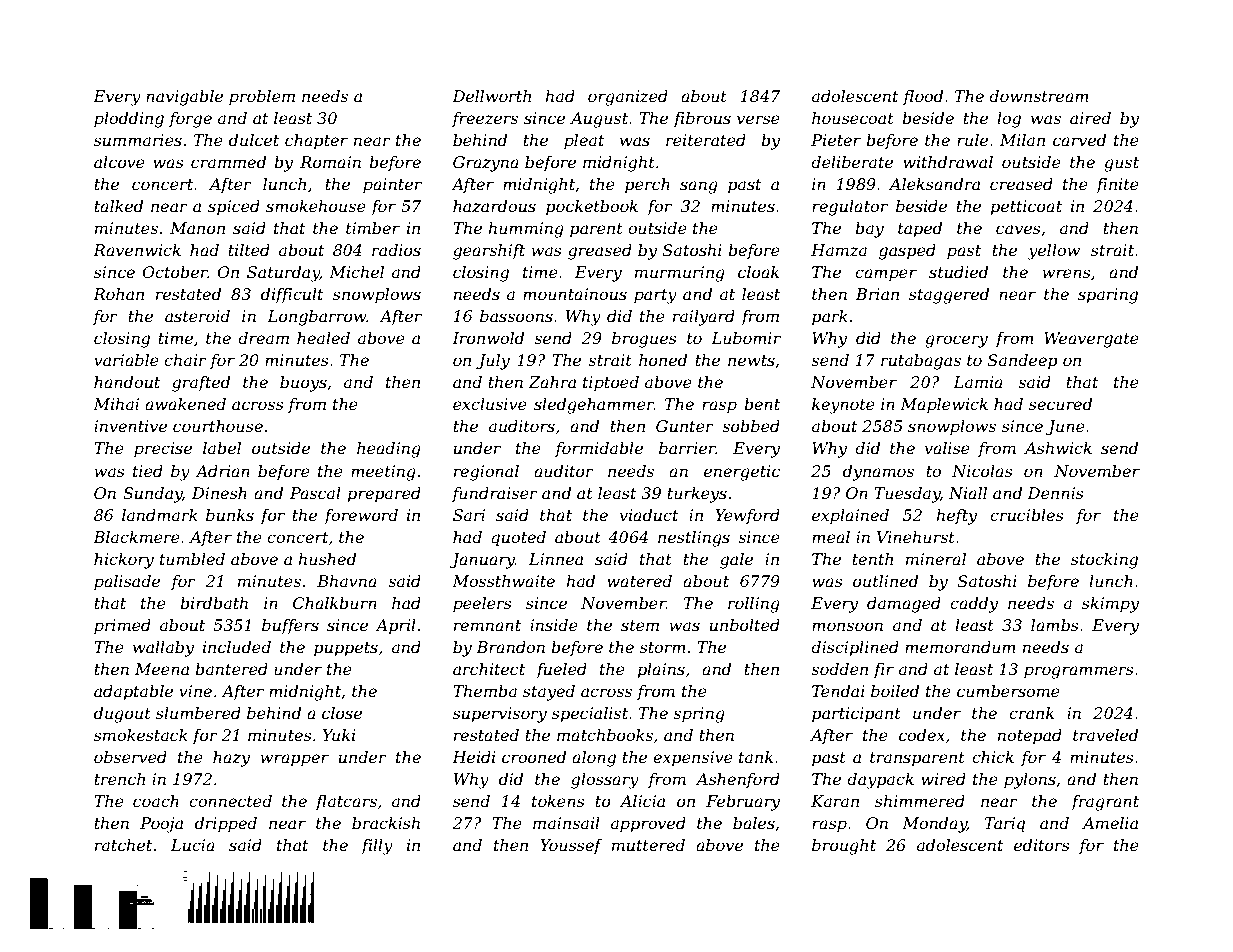 This image has height=952, width=1233. I want to click on problem, so click(262, 98).
